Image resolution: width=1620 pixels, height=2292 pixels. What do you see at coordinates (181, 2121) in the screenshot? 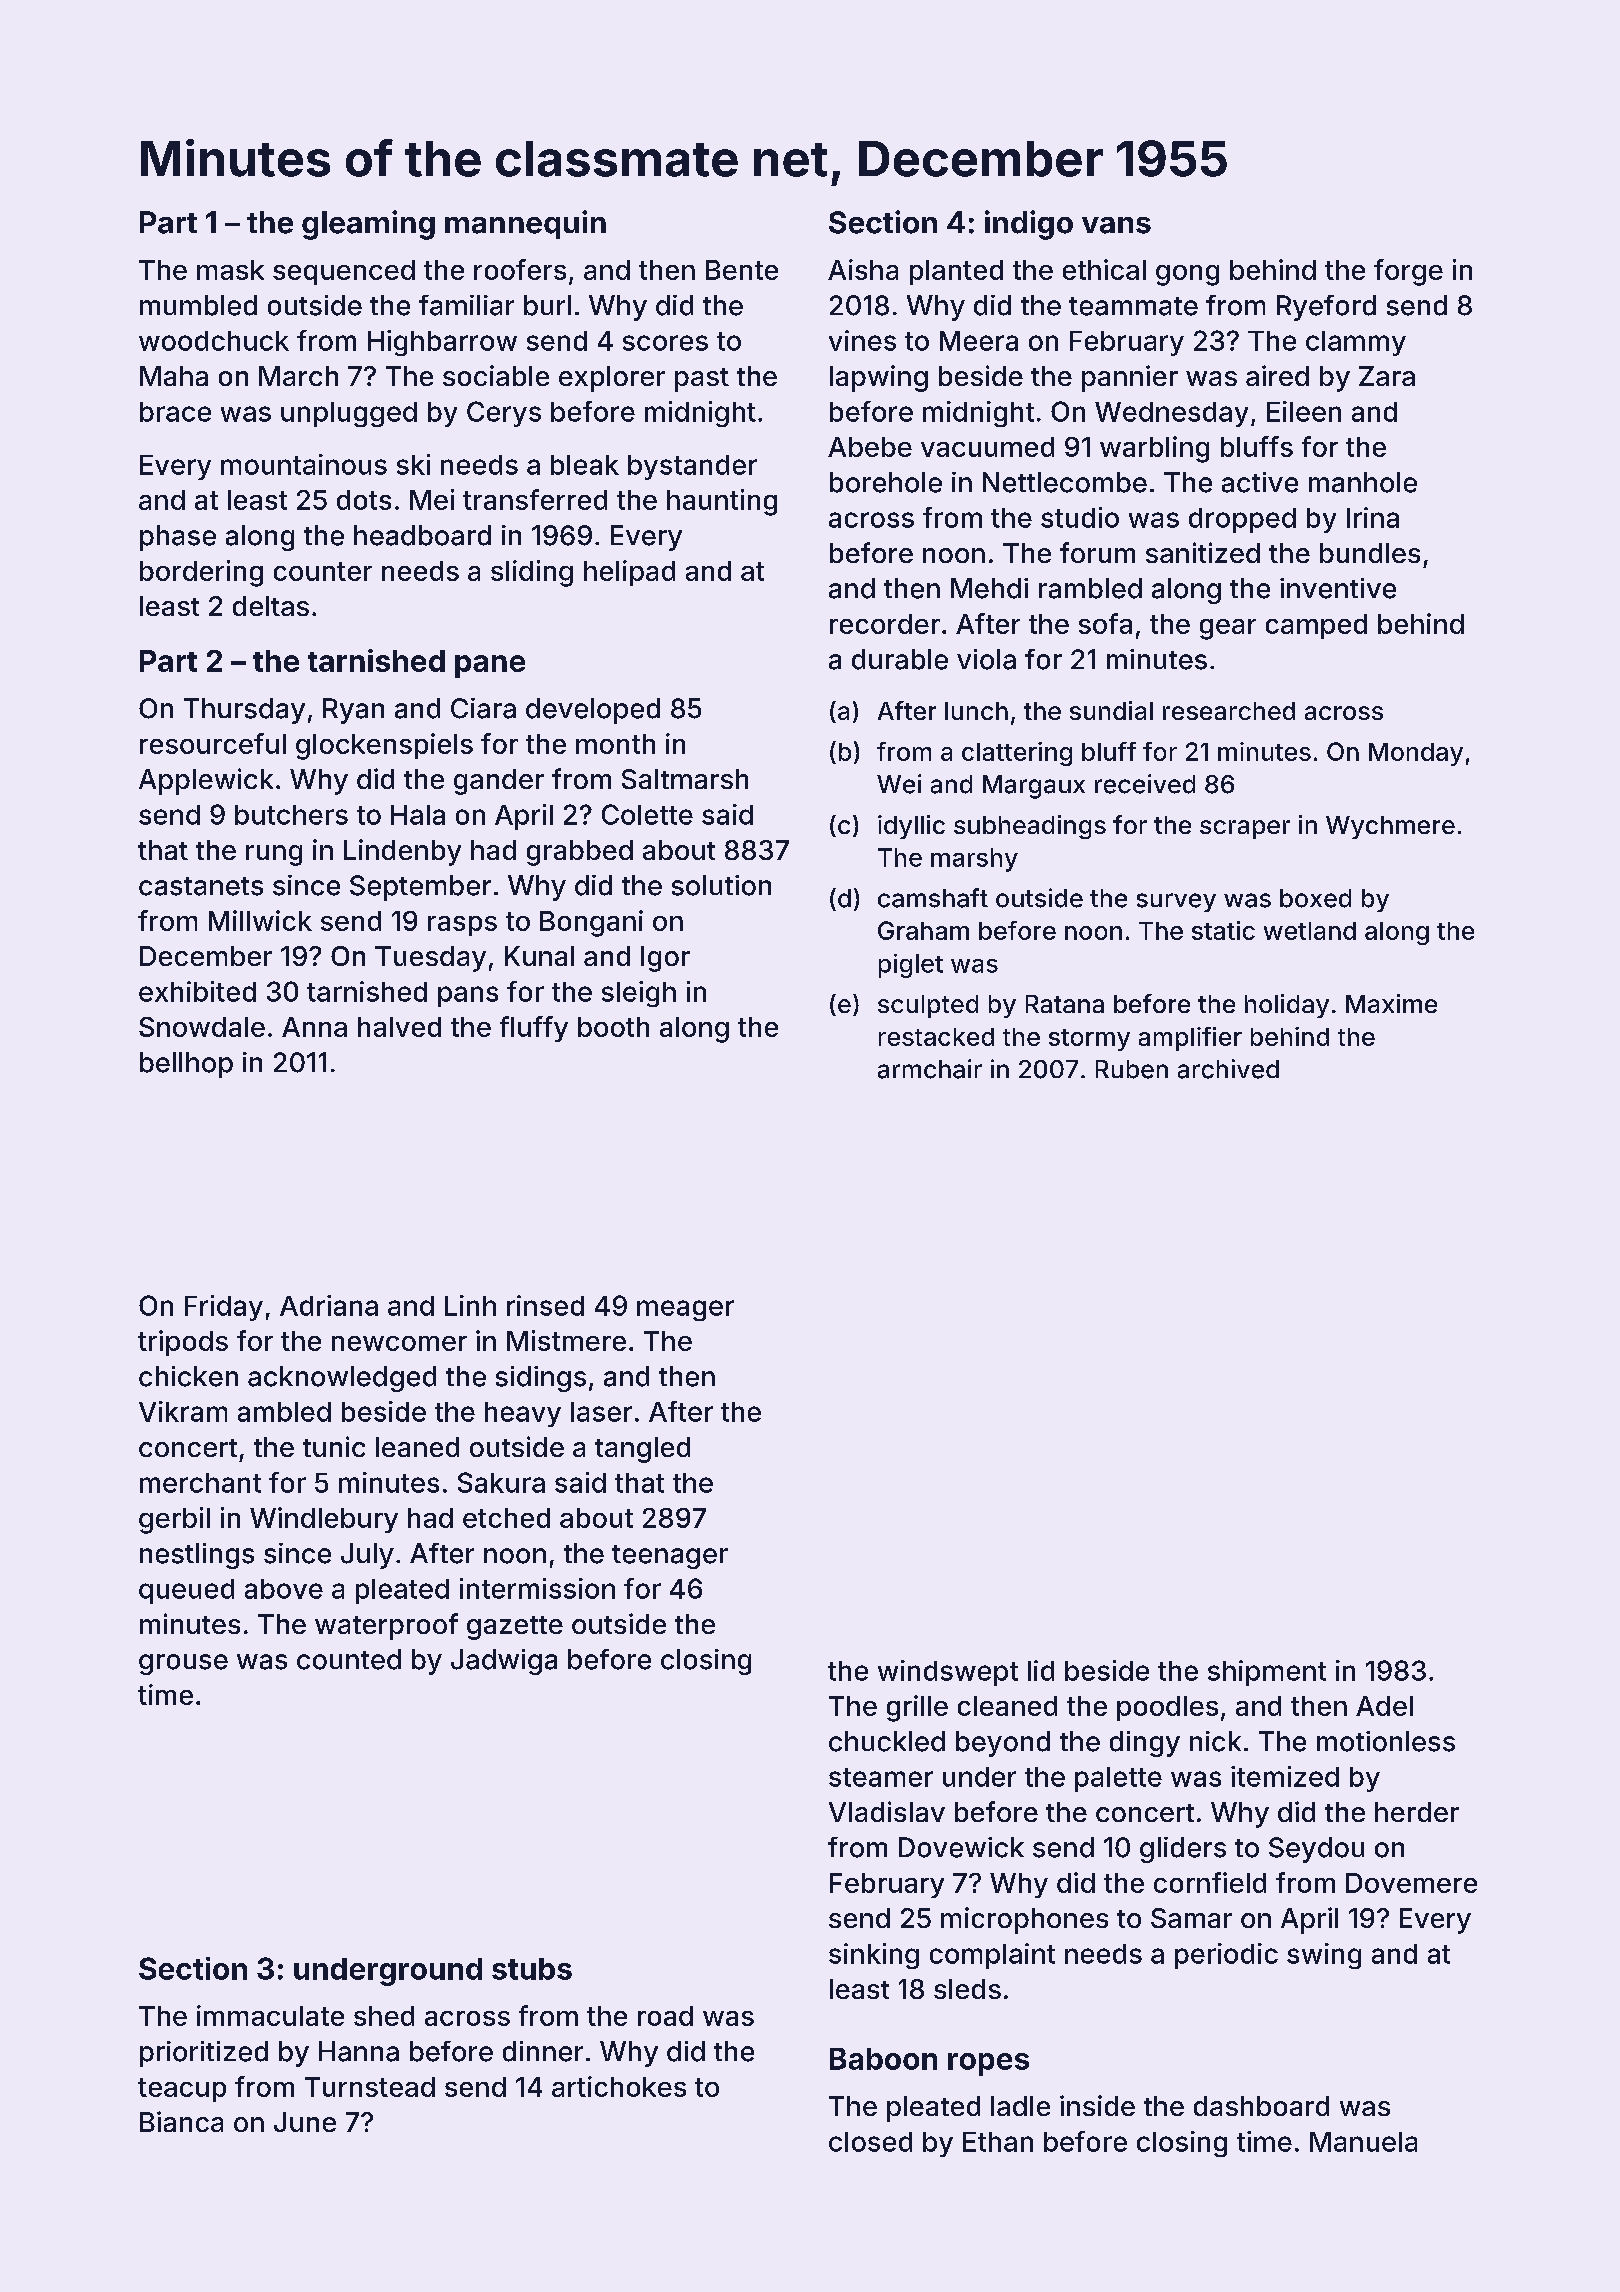
I see `Bianca` at bounding box center [181, 2121].
